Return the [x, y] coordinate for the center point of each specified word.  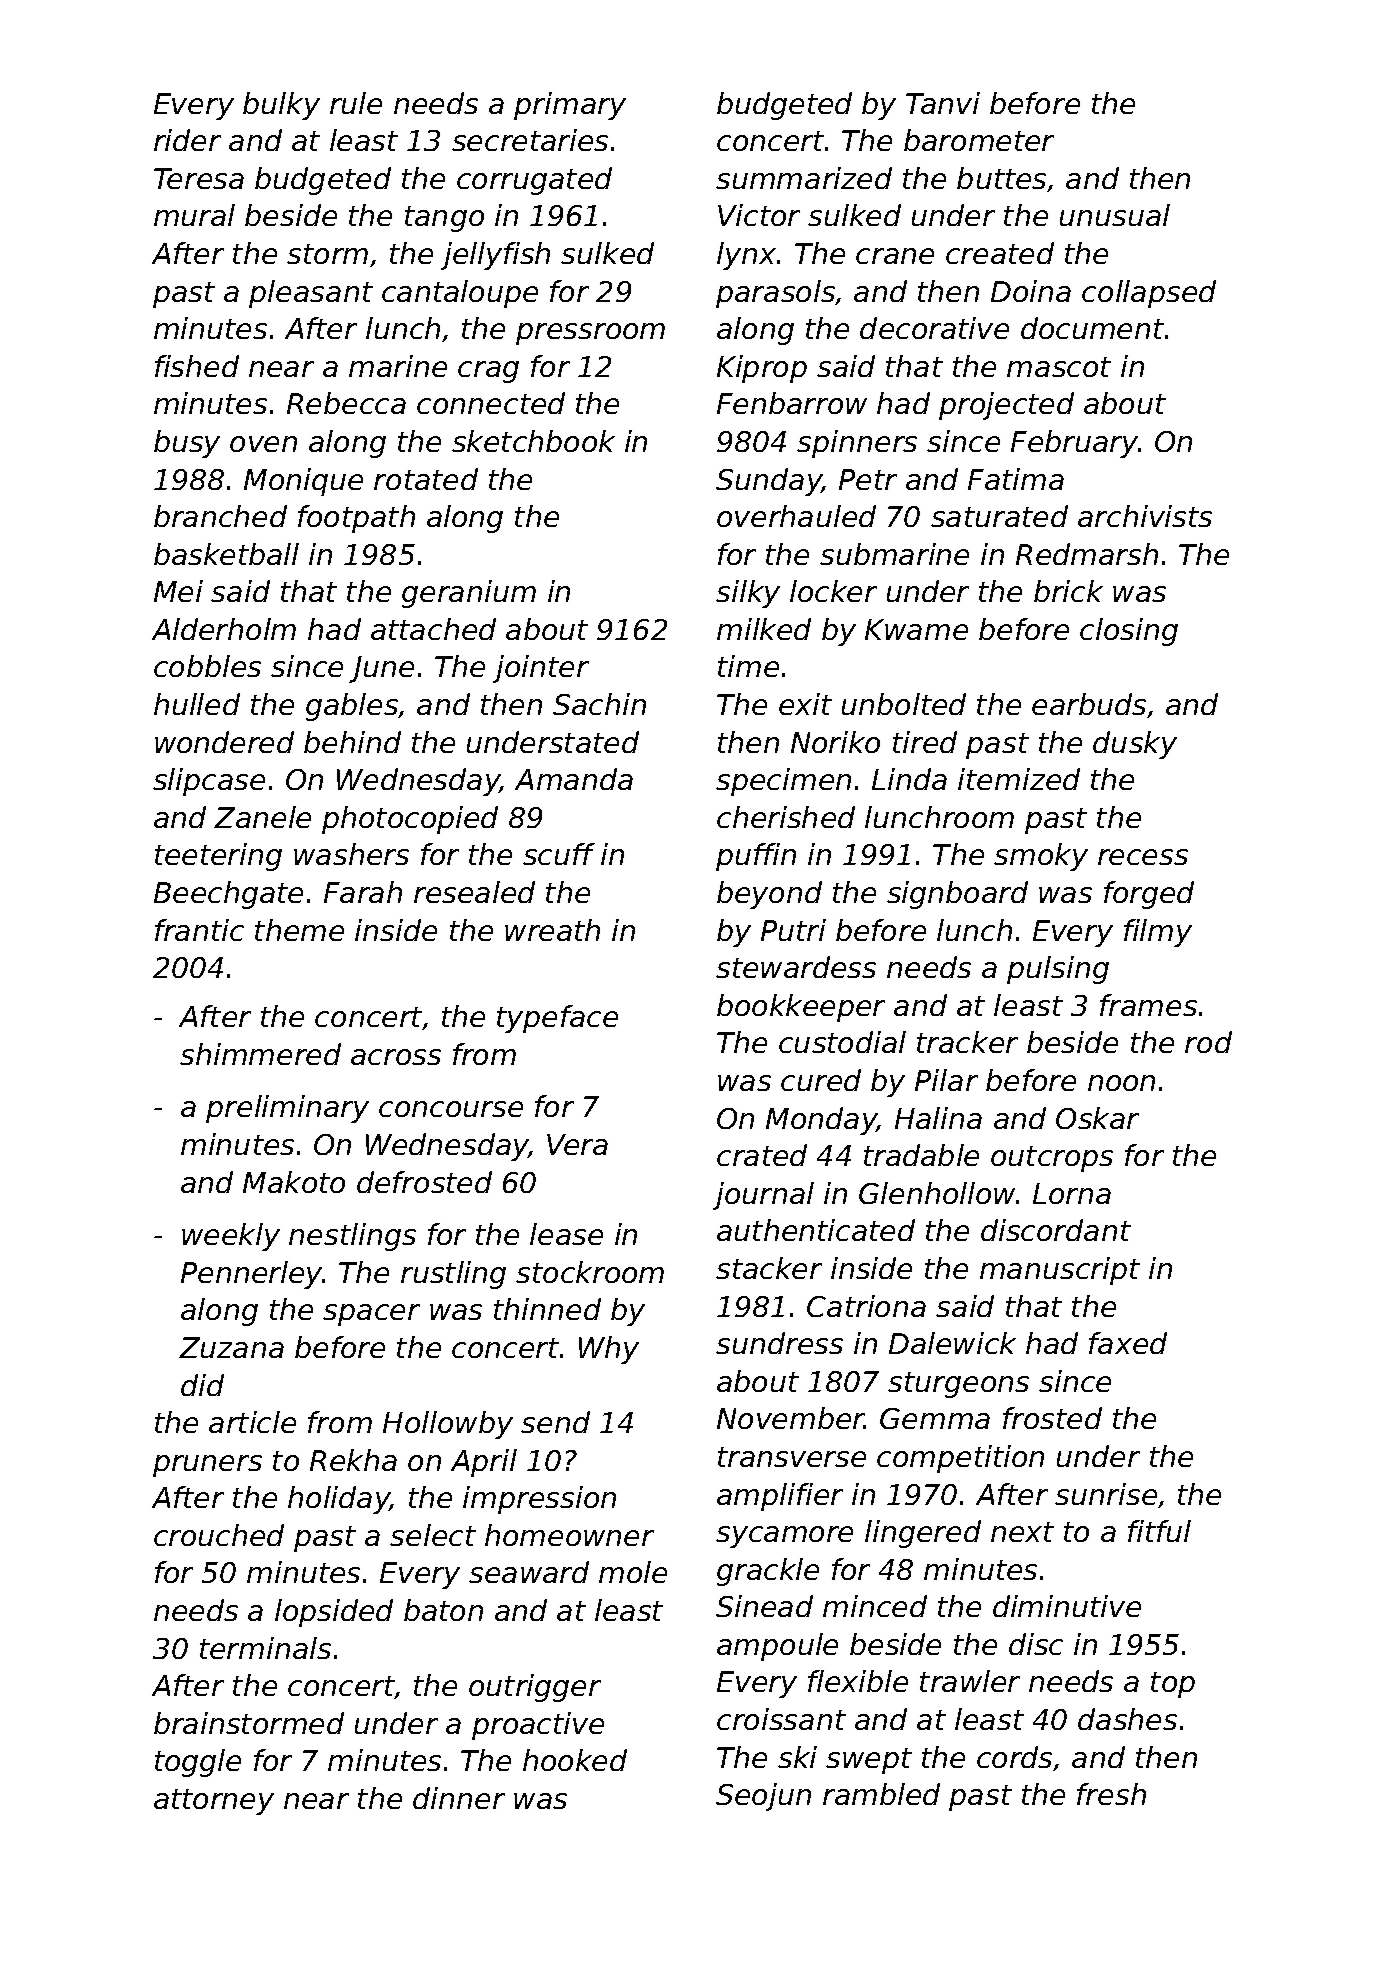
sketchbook [533, 441]
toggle [198, 1763]
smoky [1041, 857]
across [396, 1057]
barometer [979, 140]
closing [1129, 632]
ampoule [777, 1647]
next [1022, 1532]
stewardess [796, 967]
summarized [804, 178]
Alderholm [224, 629]
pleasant [311, 294]
